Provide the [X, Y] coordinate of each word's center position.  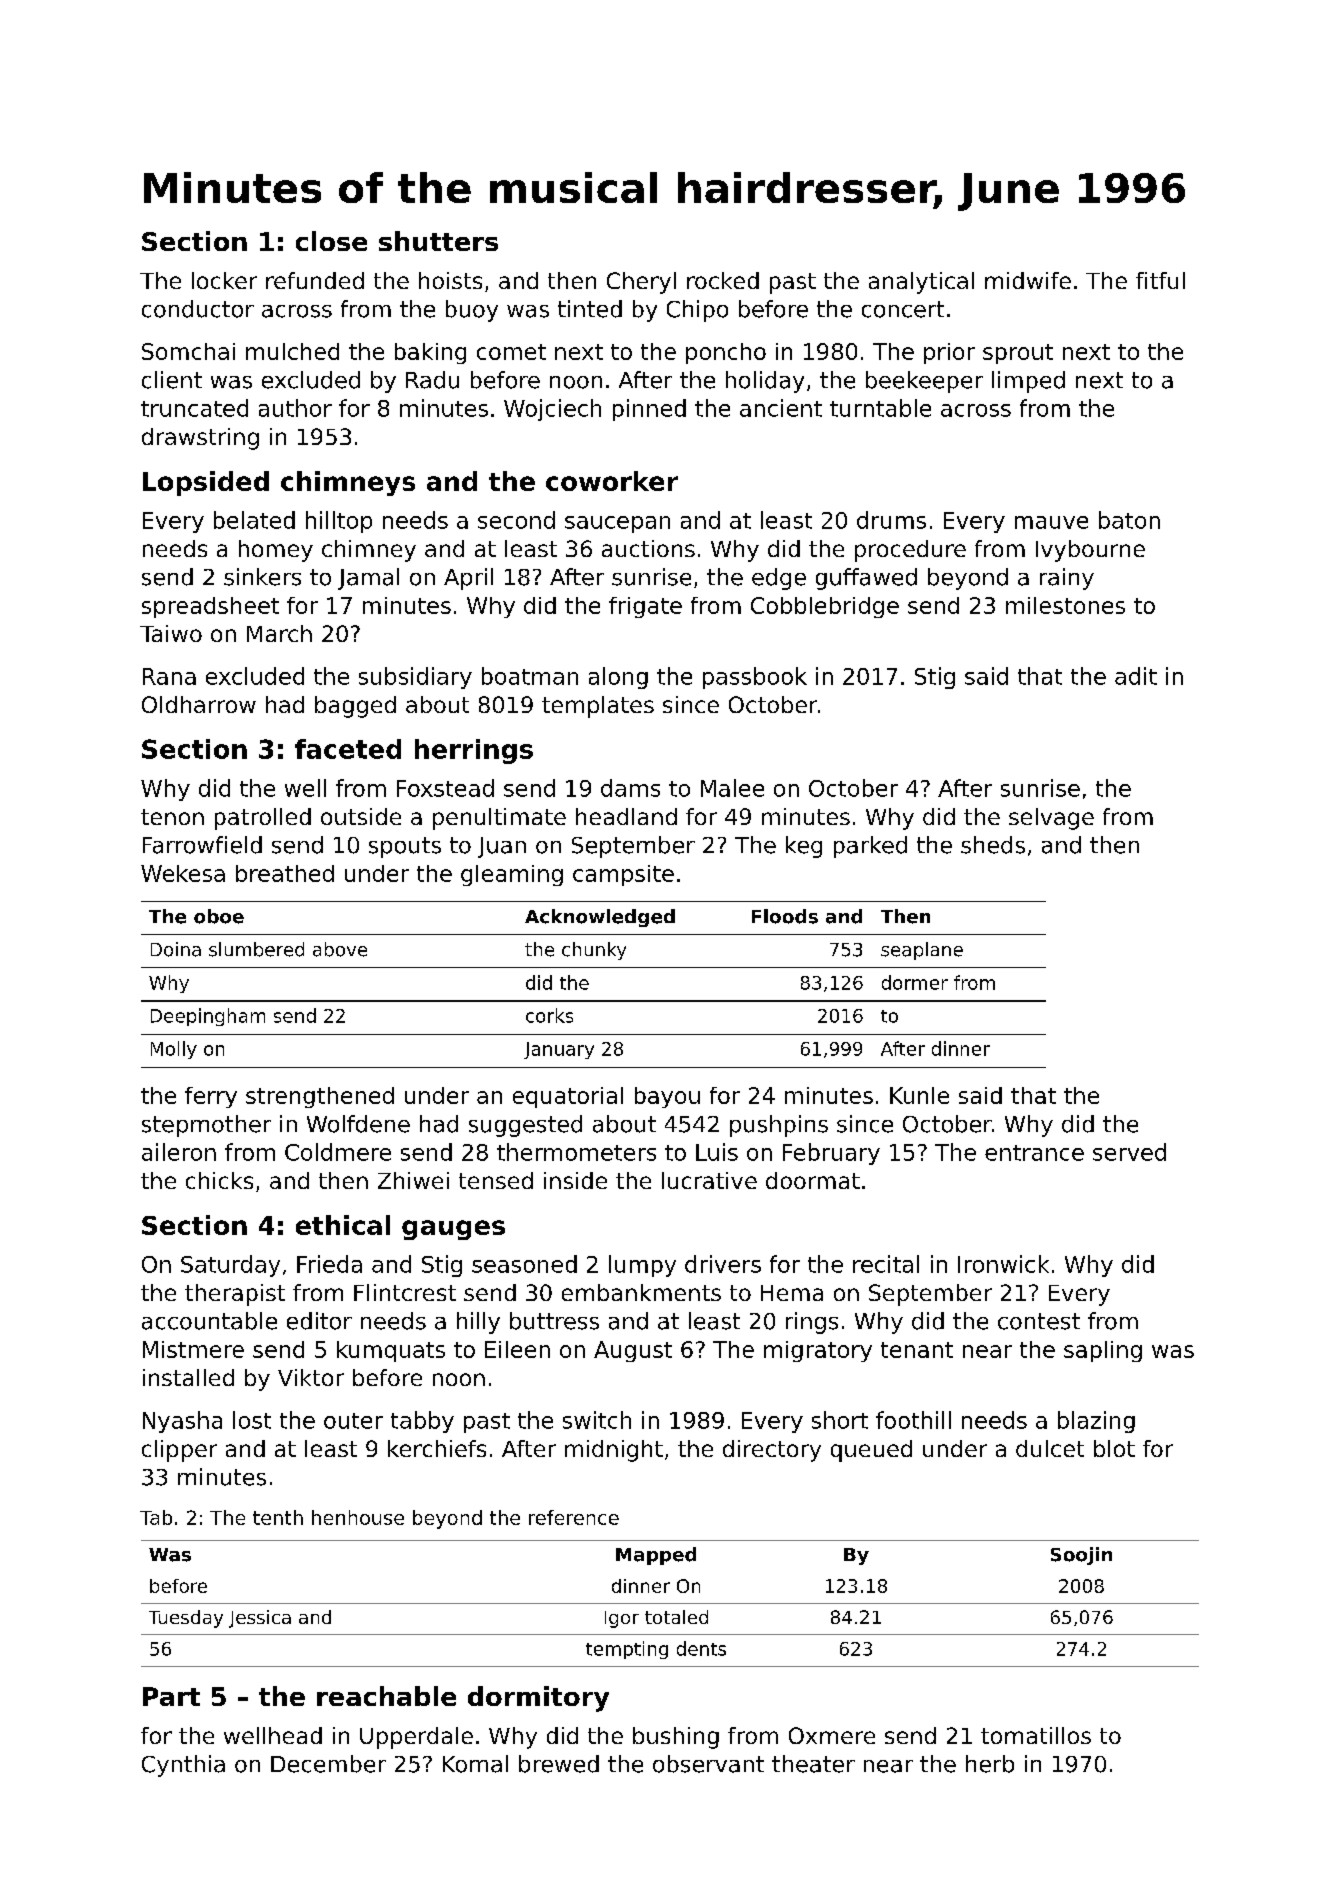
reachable [386, 1696]
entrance [1034, 1153]
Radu [432, 380]
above [340, 949]
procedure [910, 551]
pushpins [779, 1126]
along [618, 678]
